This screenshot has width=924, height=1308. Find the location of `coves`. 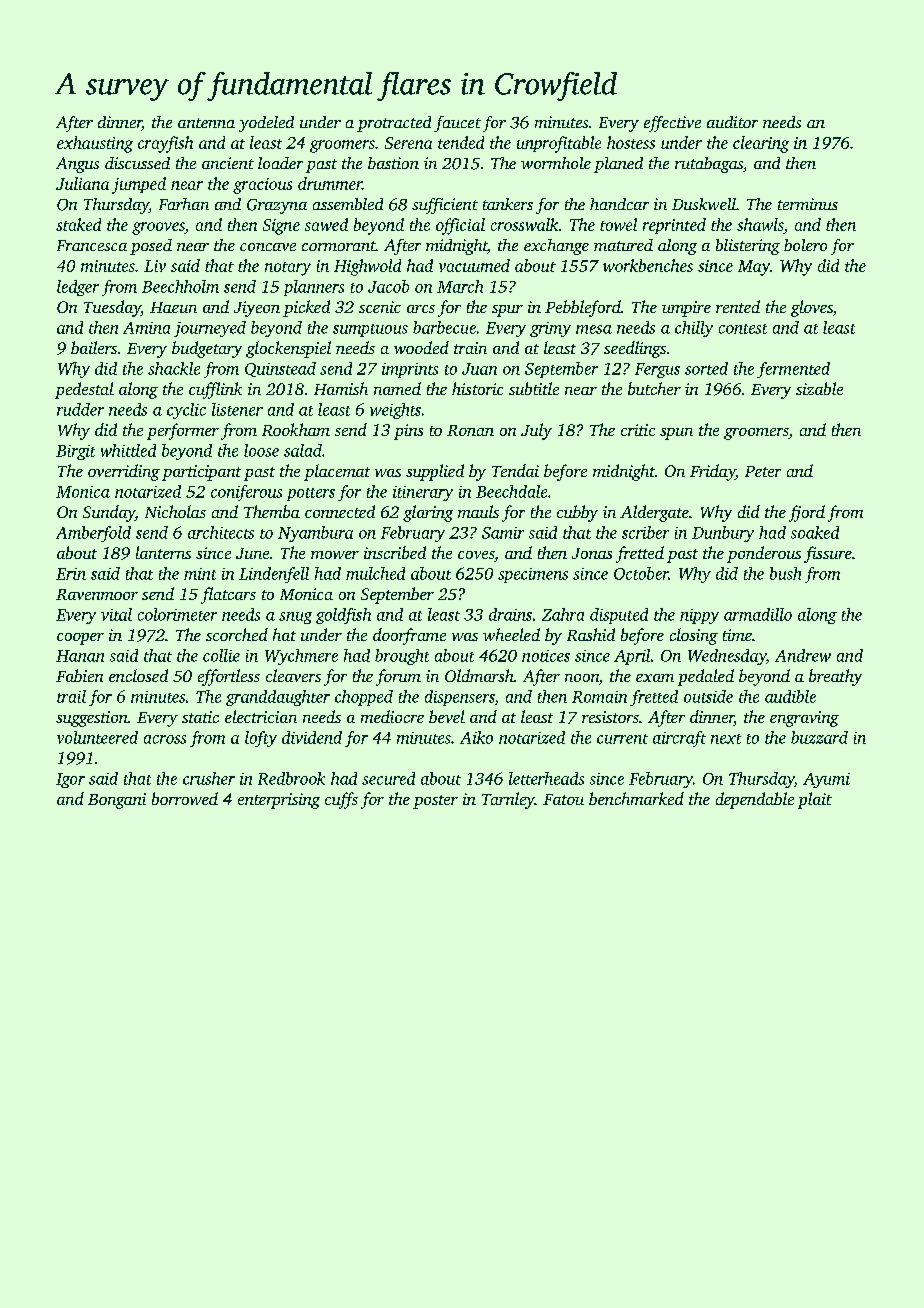

coves is located at coordinates (476, 555).
